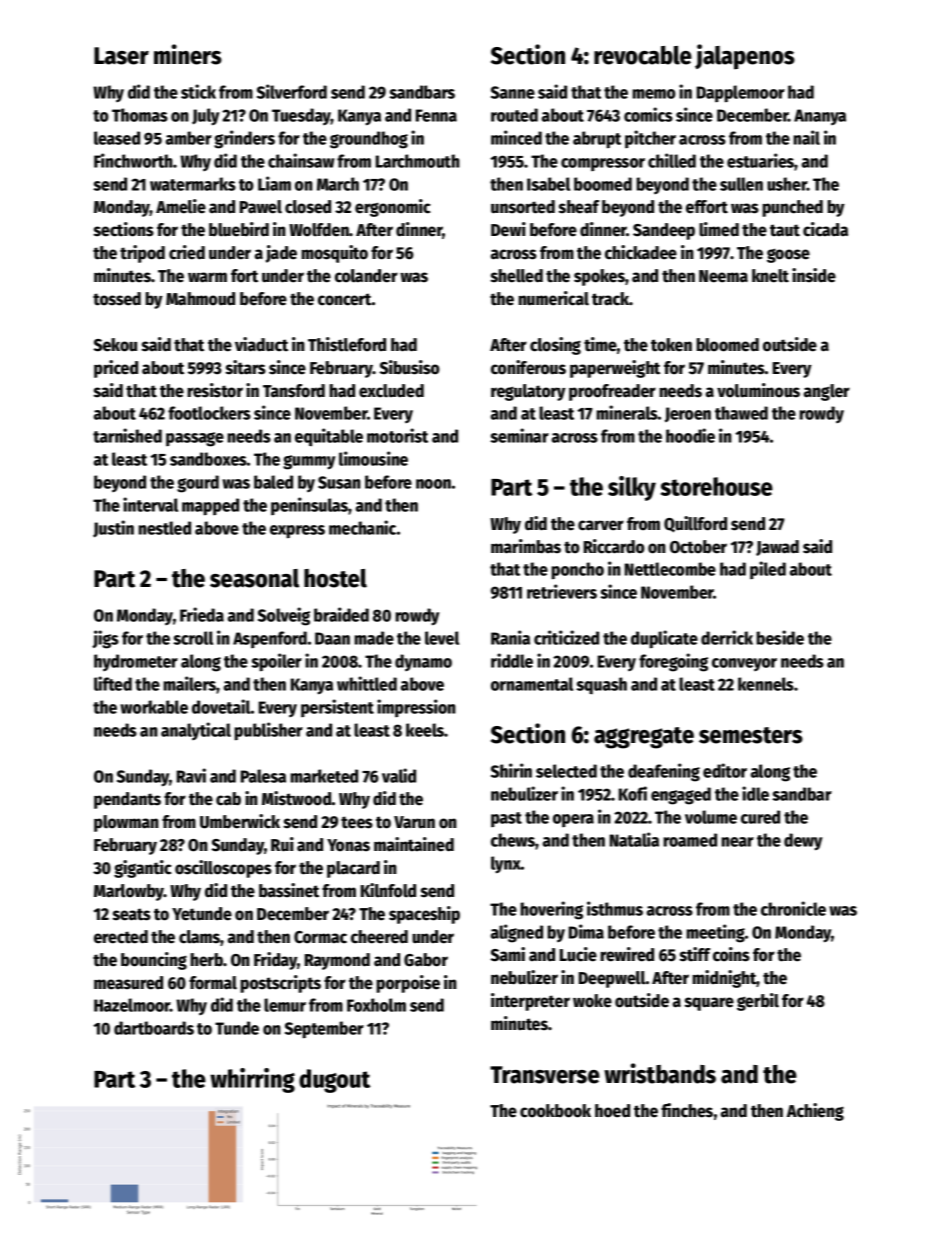 The image size is (952, 1233). Describe the element at coordinates (751, 735) in the screenshot. I see `semesters` at that location.
